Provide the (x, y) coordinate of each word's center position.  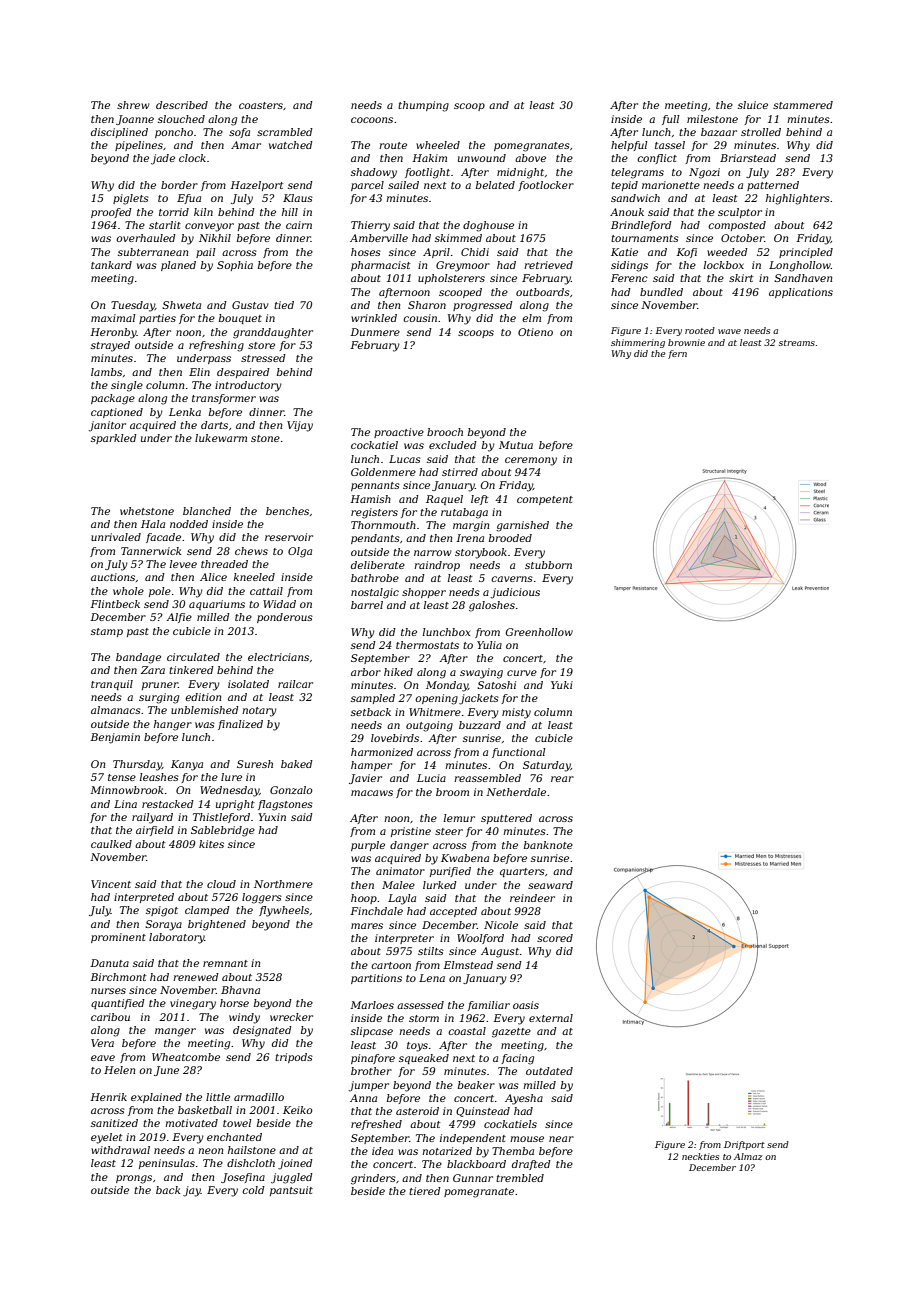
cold (253, 1190)
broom (452, 792)
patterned (773, 186)
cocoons (372, 120)
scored (555, 938)
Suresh (255, 764)
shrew (133, 105)
